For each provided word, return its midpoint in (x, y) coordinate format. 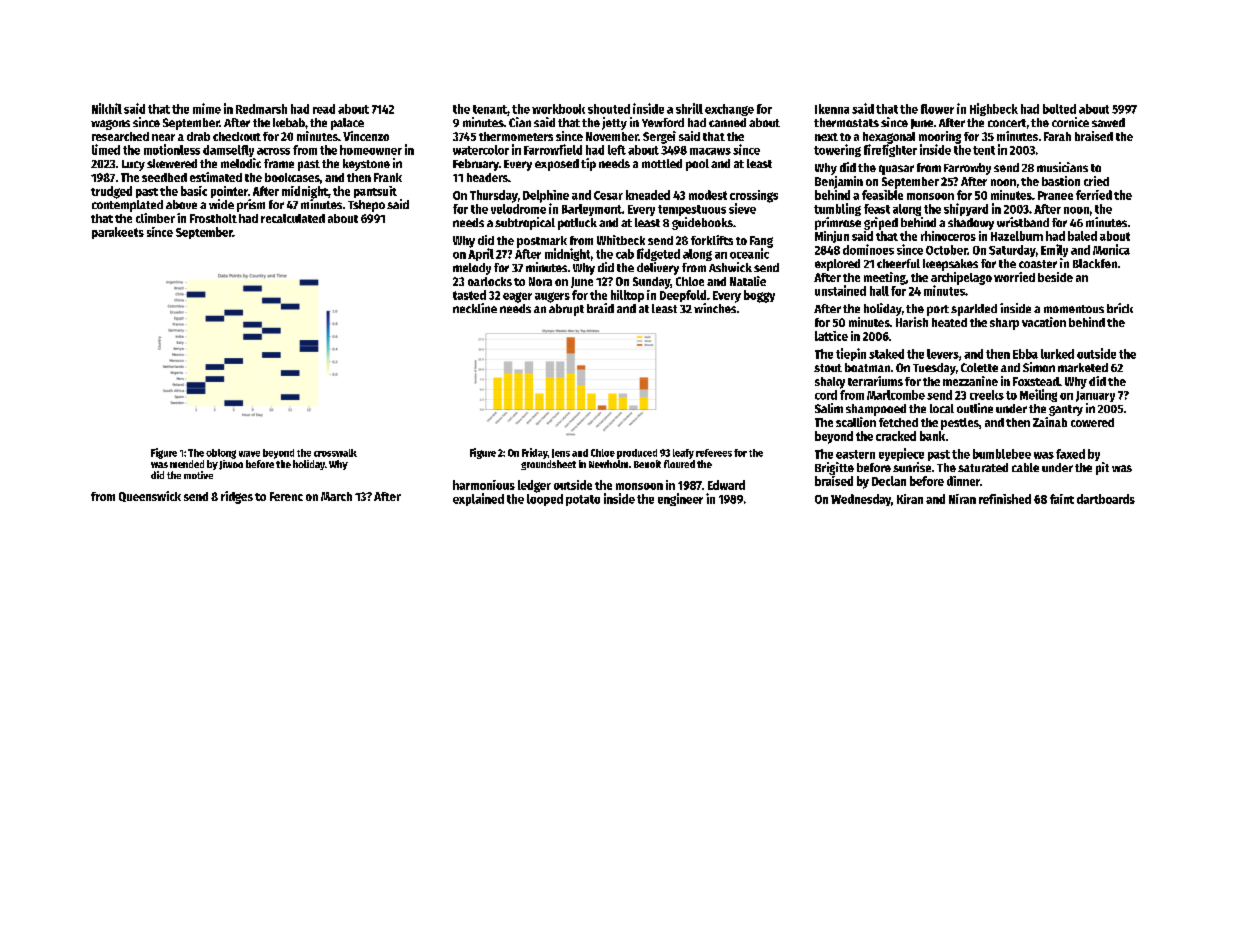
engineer (680, 499)
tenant (490, 109)
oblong (221, 454)
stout (828, 368)
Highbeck (994, 109)
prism (251, 205)
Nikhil (107, 108)
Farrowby (967, 169)
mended (187, 464)
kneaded (648, 195)
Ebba (1025, 354)
